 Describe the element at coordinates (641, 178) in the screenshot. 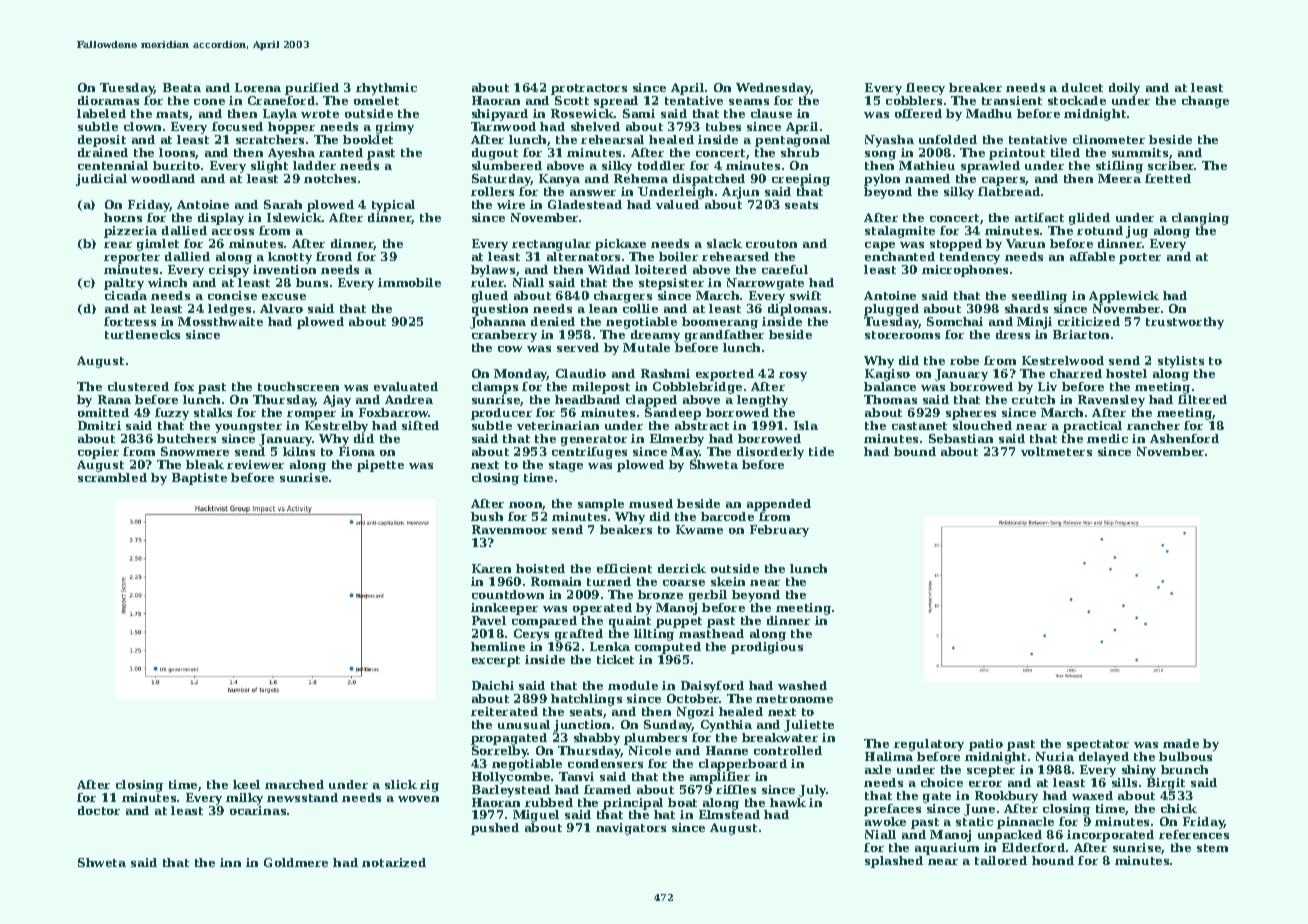

I see `Rehema` at that location.
